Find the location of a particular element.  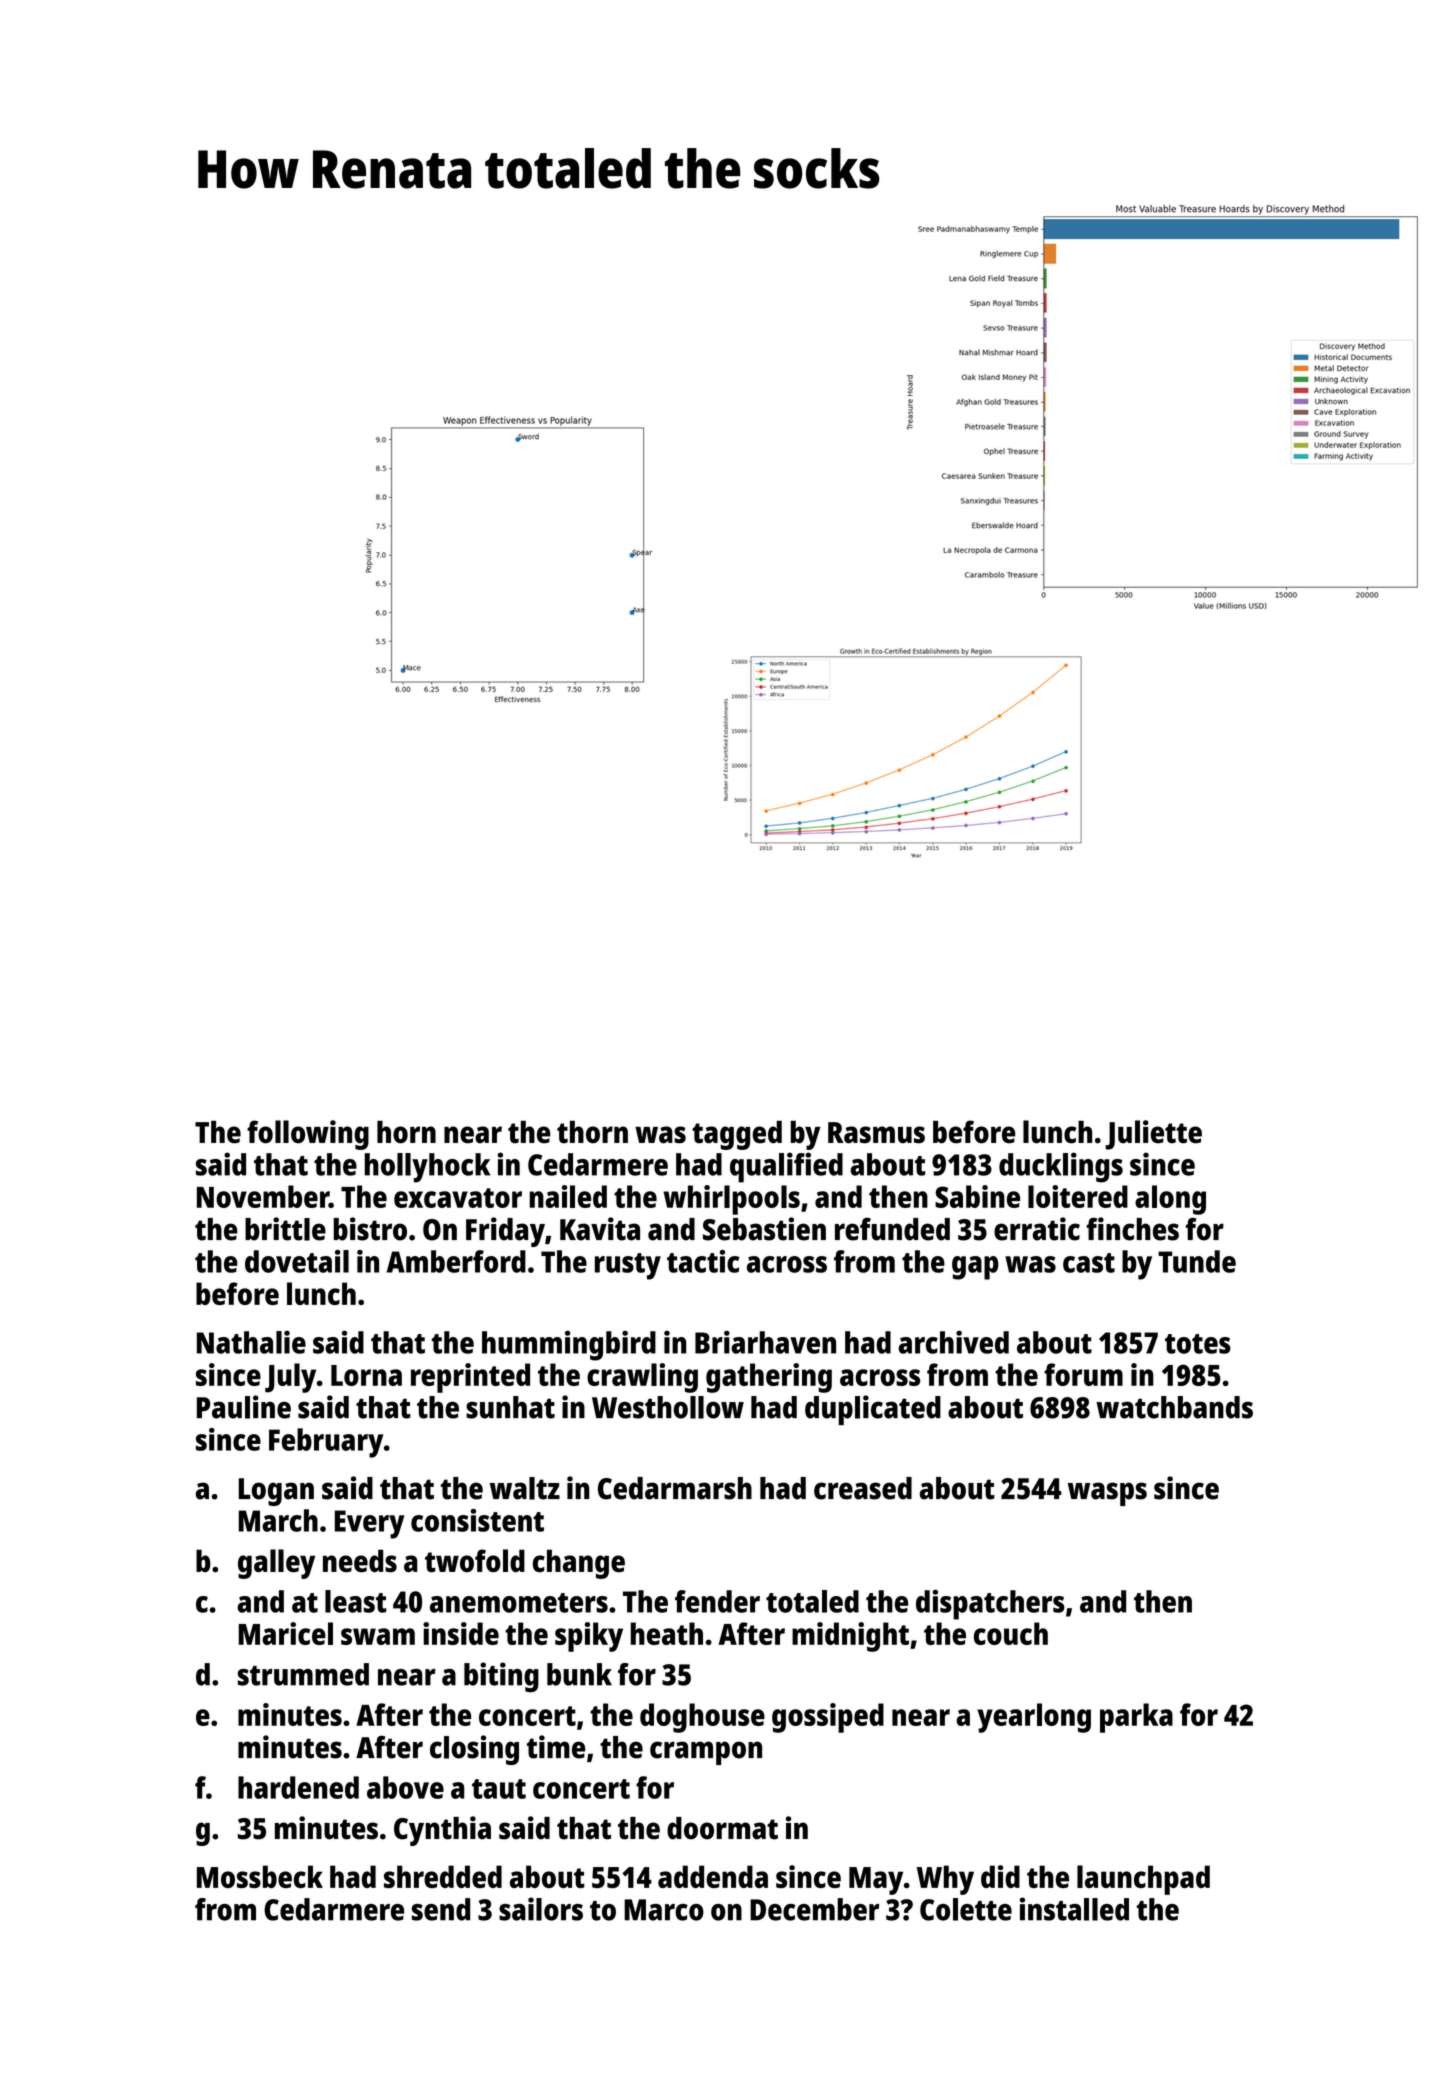

tagged is located at coordinates (737, 1135).
